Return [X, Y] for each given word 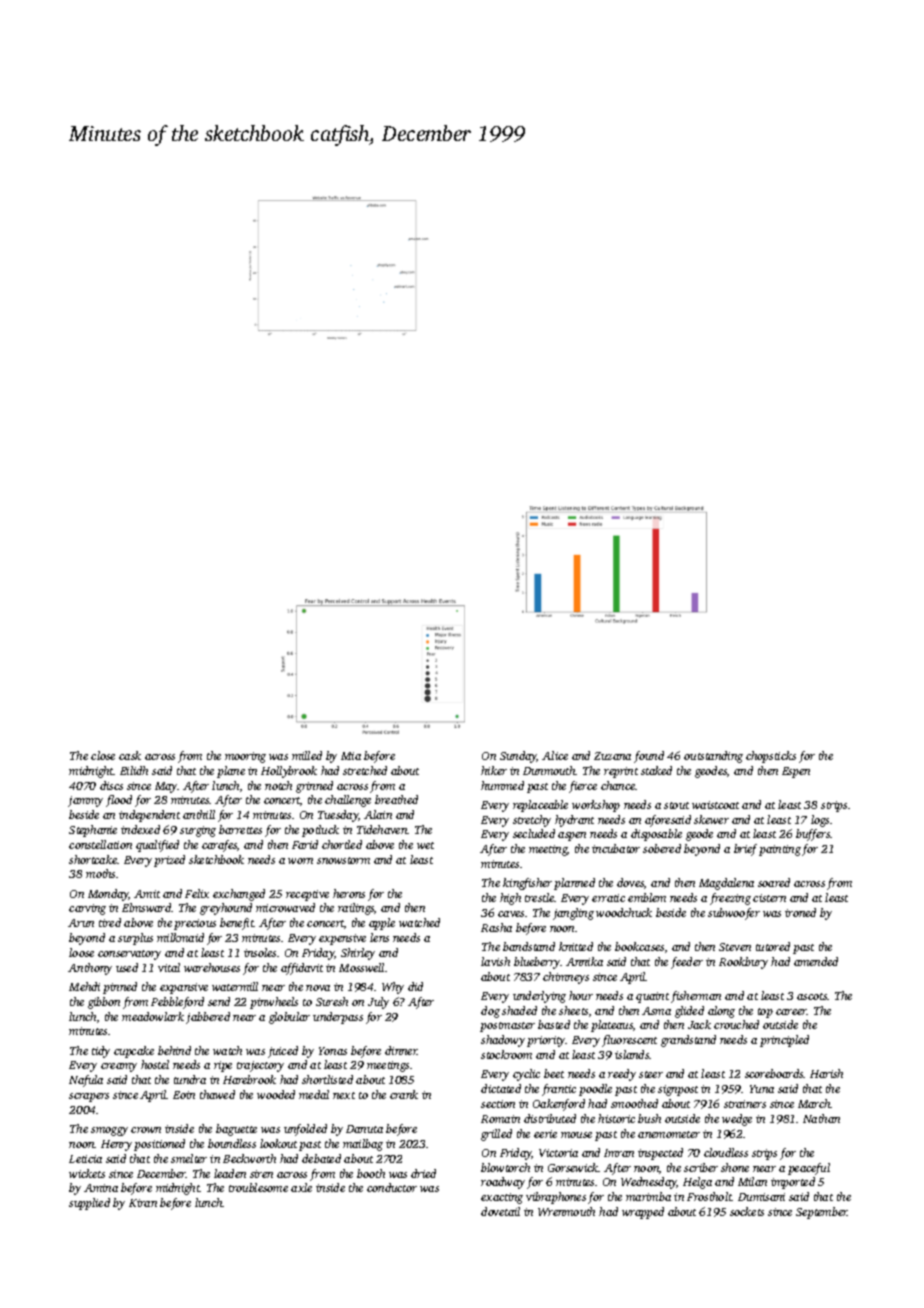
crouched [736, 1024]
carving [87, 909]
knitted [576, 946]
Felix [197, 893]
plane [231, 772]
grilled [496, 1135]
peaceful [809, 1169]
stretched [365, 770]
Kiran [143, 1203]
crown [146, 1130]
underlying [539, 997]
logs [820, 821]
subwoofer [734, 914]
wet [425, 845]
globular [289, 1018]
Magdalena [726, 884]
